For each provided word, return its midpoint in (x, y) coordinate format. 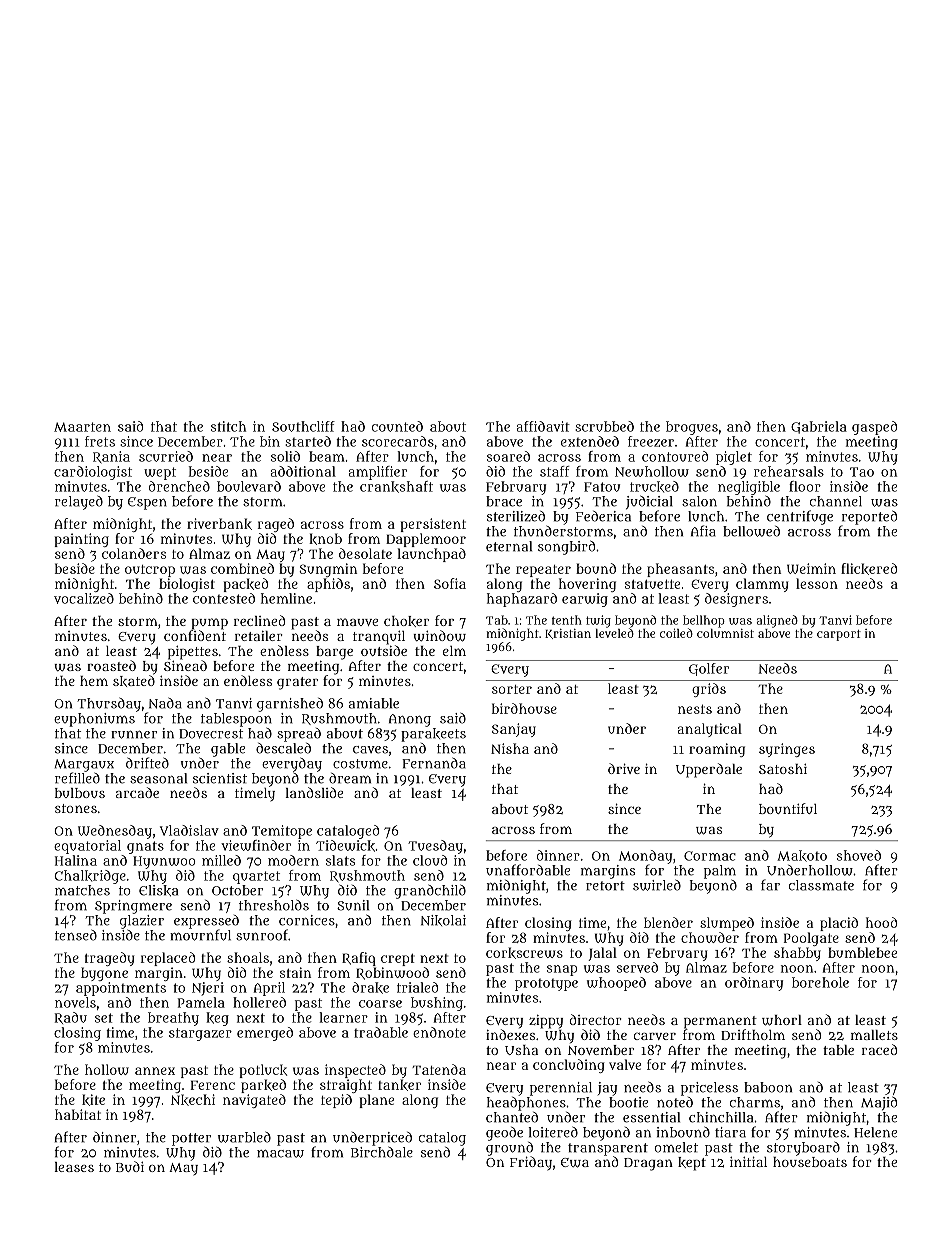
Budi (130, 1166)
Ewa (575, 1163)
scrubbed (604, 426)
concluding (569, 1066)
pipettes (193, 653)
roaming (717, 750)
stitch (228, 426)
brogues (692, 428)
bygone (104, 974)
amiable (374, 703)
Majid (879, 1103)
